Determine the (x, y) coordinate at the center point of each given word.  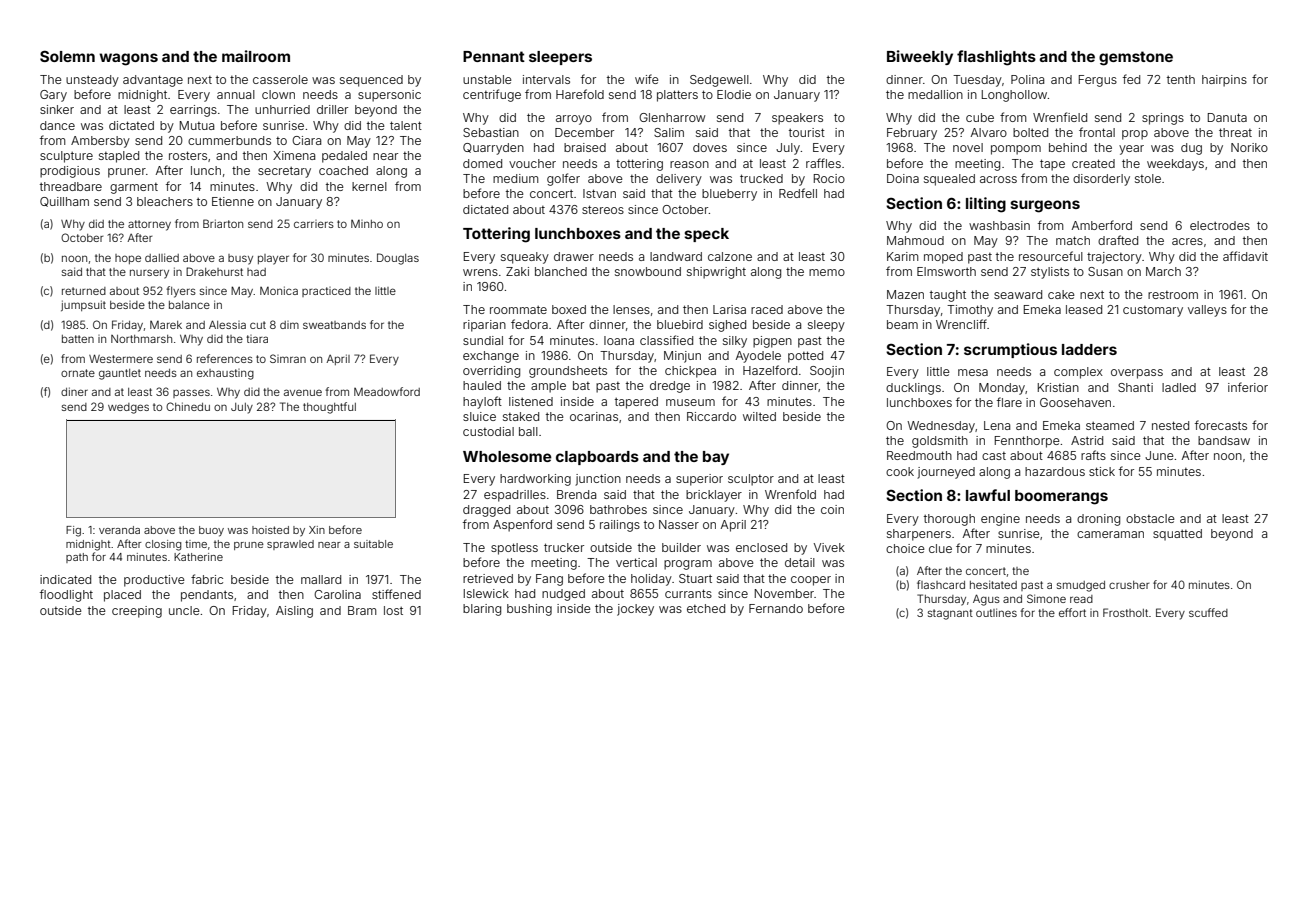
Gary (53, 96)
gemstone (1136, 58)
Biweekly (920, 57)
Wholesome (507, 456)
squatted (1177, 535)
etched (706, 608)
